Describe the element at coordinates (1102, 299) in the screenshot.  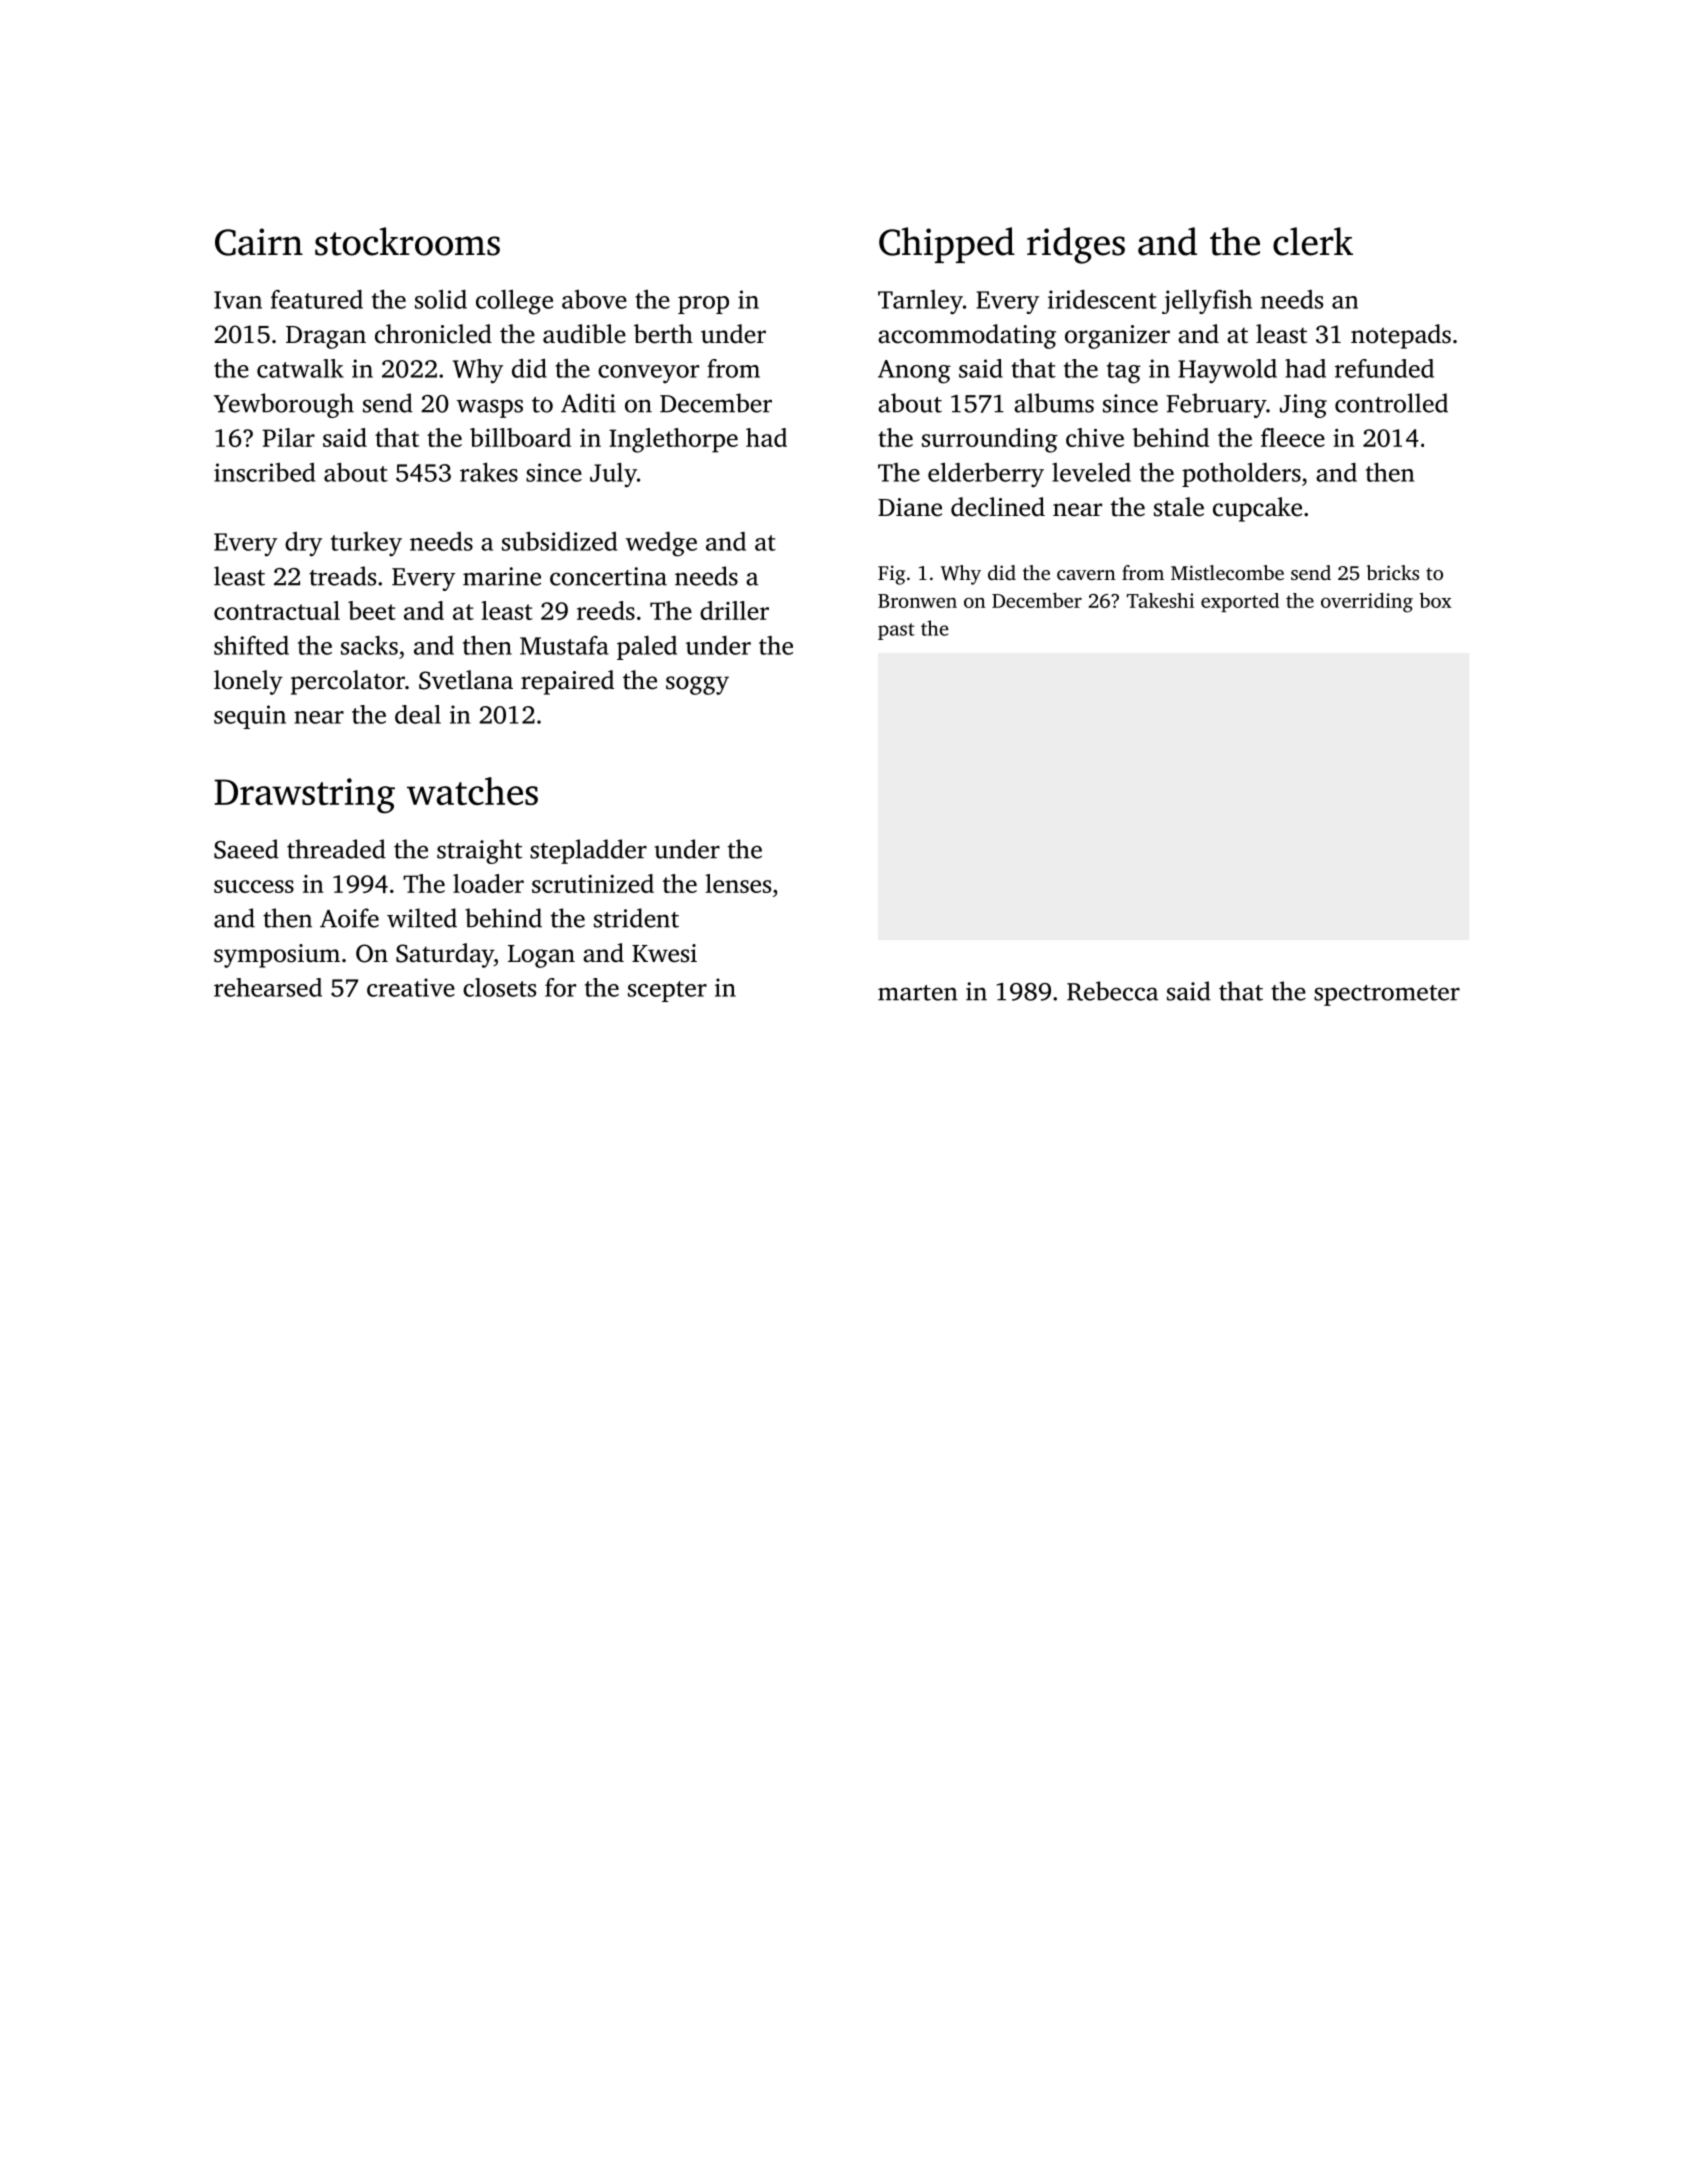
I see `iridescent` at that location.
